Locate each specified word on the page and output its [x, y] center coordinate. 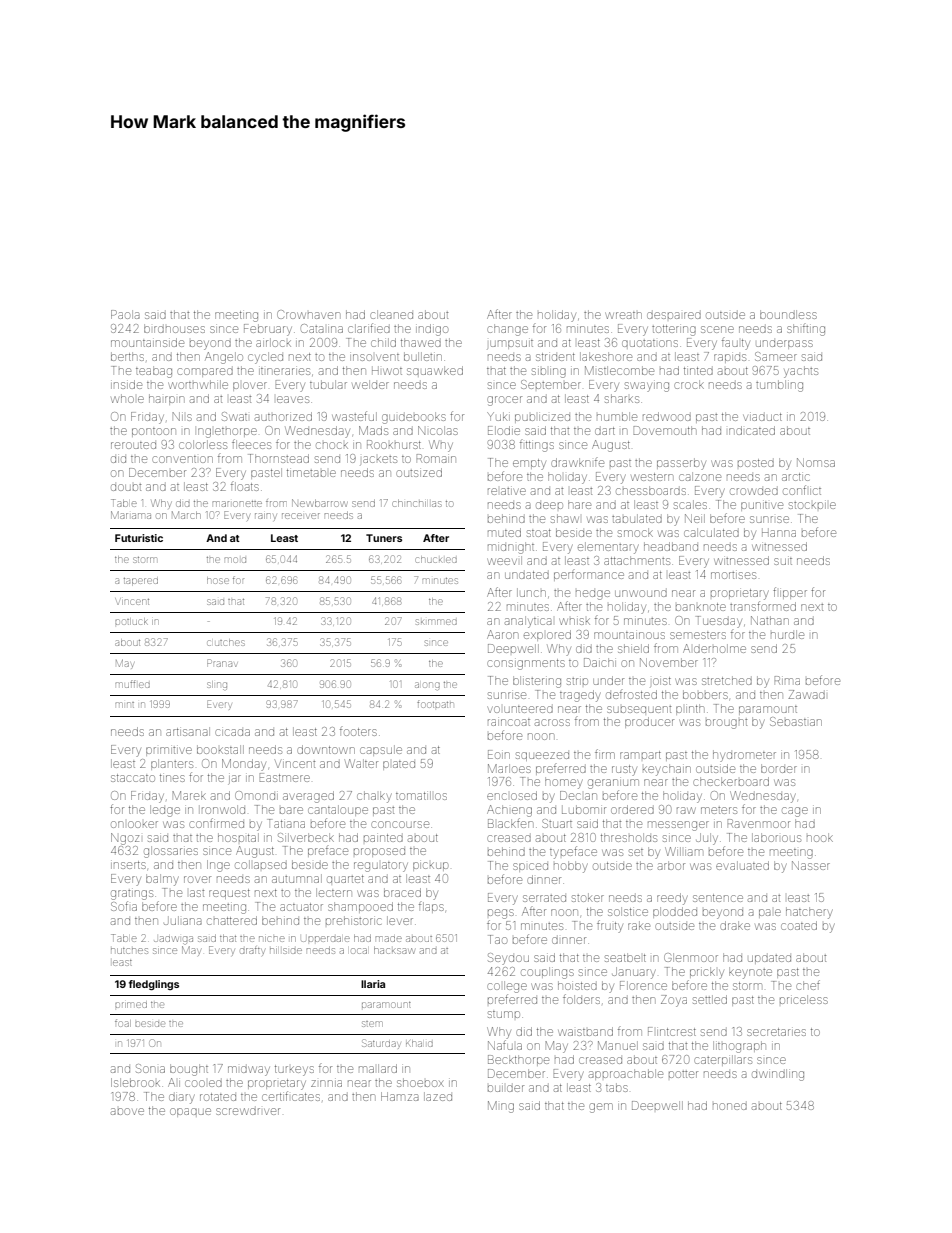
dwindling [778, 1075]
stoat [539, 533]
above [127, 1111]
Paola [125, 314]
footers [358, 732]
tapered [141, 582]
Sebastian [796, 721]
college [507, 987]
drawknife [577, 462]
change [507, 330]
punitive [762, 506]
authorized [283, 416]
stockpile [812, 505]
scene [717, 329]
